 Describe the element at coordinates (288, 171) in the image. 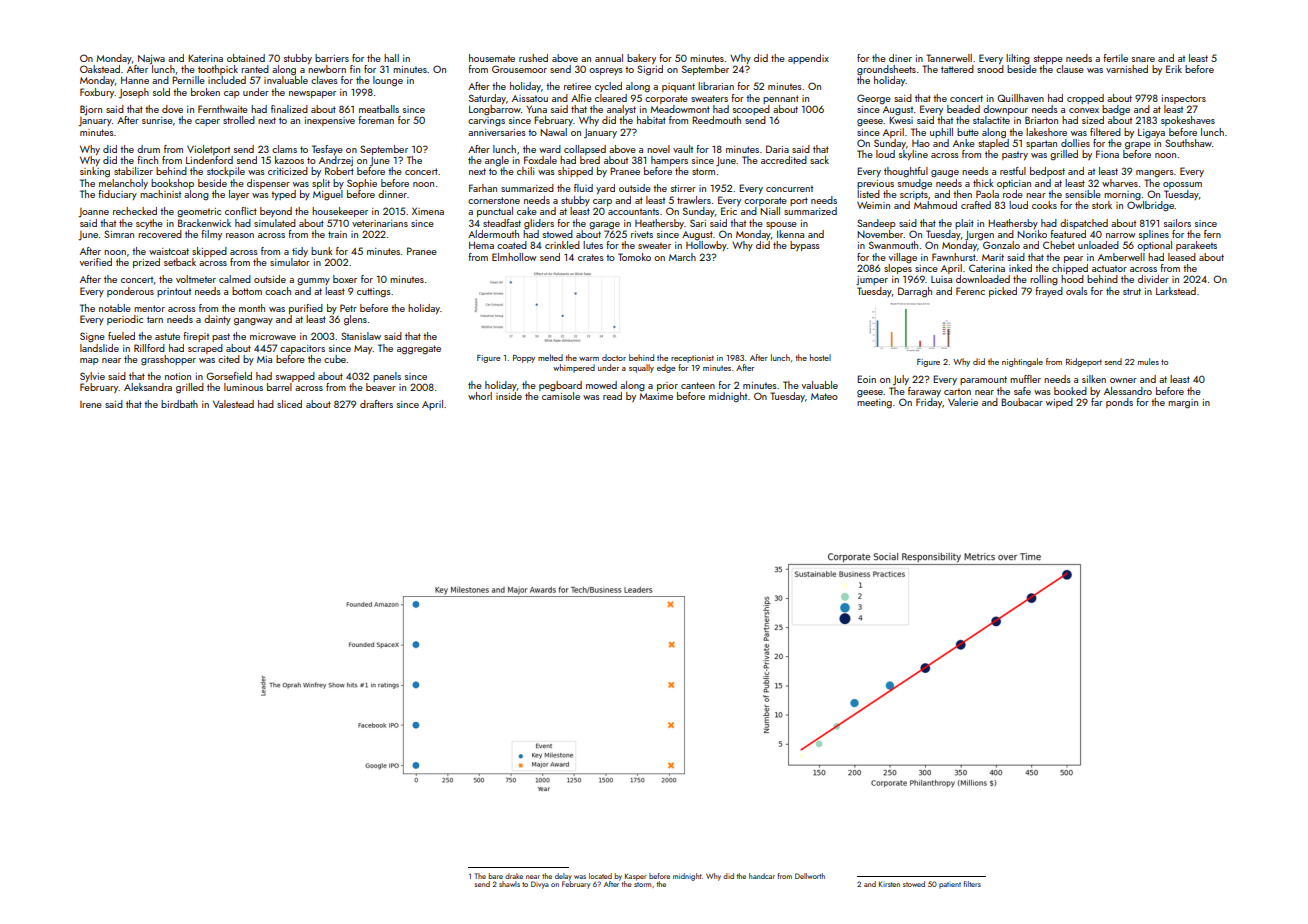

I see `criticized` at that location.
